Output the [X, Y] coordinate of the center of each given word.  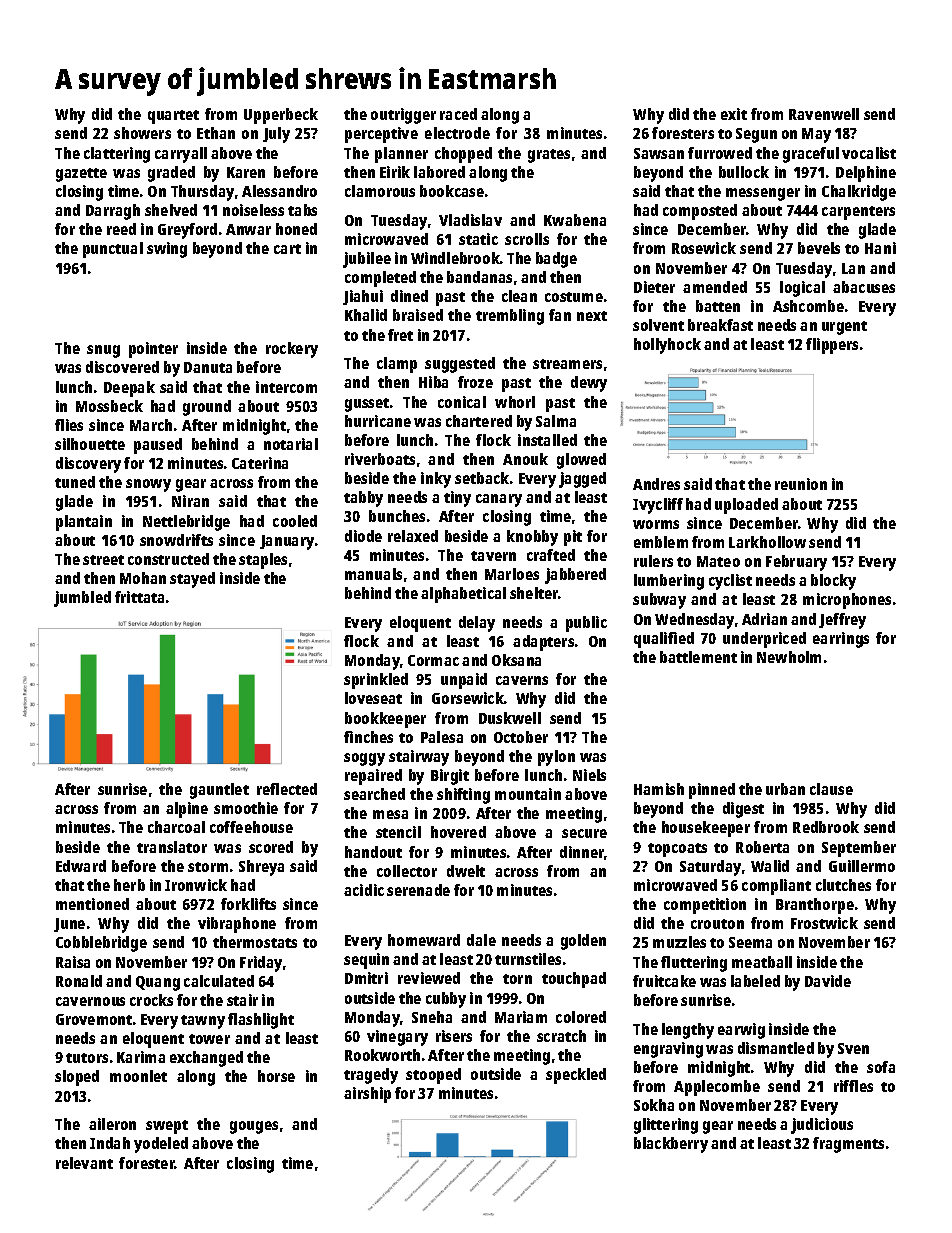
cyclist [730, 582]
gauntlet [219, 791]
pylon [556, 758]
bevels [819, 248]
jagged [582, 480]
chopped [463, 155]
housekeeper [706, 829]
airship [367, 1095]
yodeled [161, 1145]
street [103, 560]
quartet [173, 117]
